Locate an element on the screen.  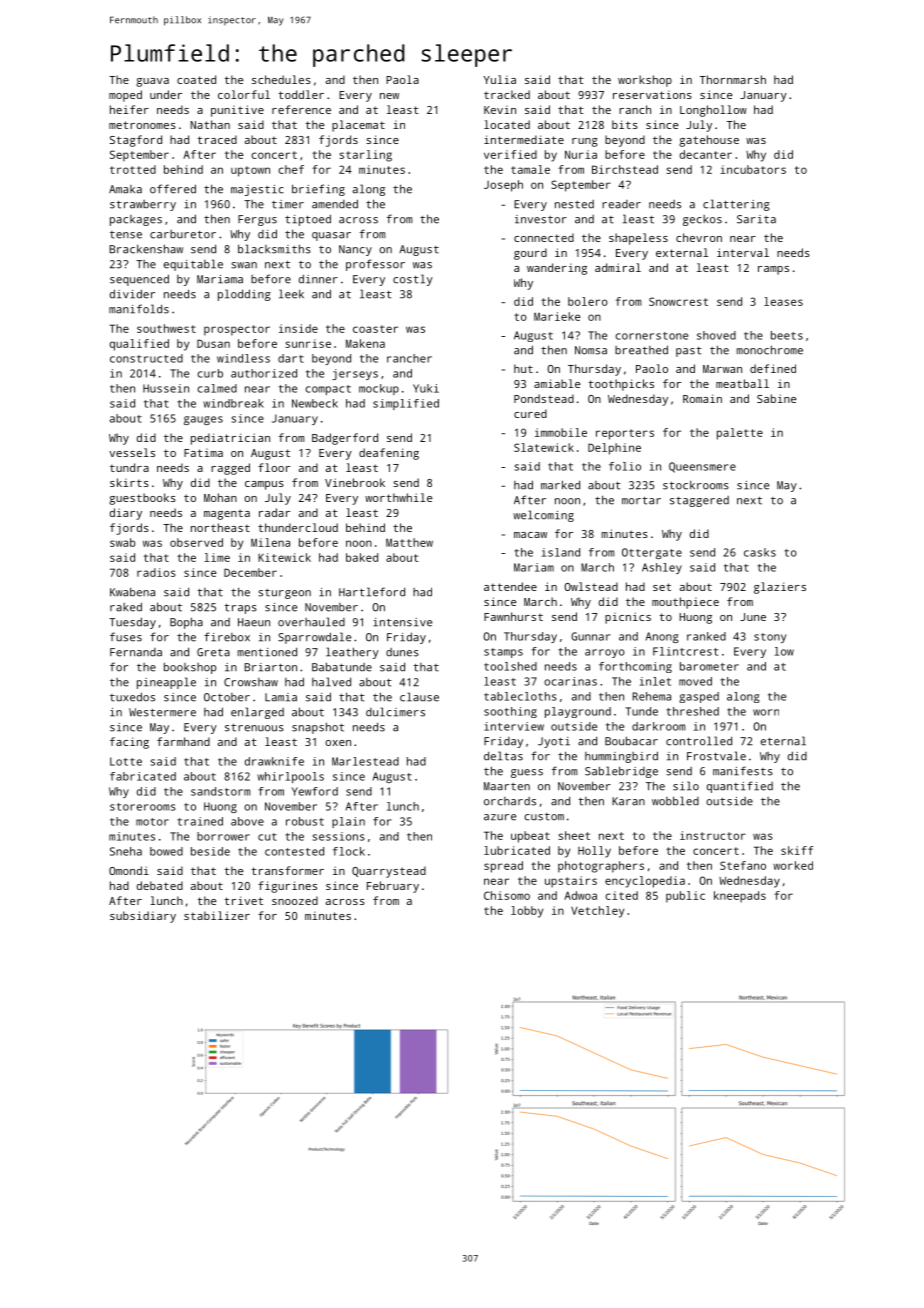
Paola is located at coordinates (402, 79).
